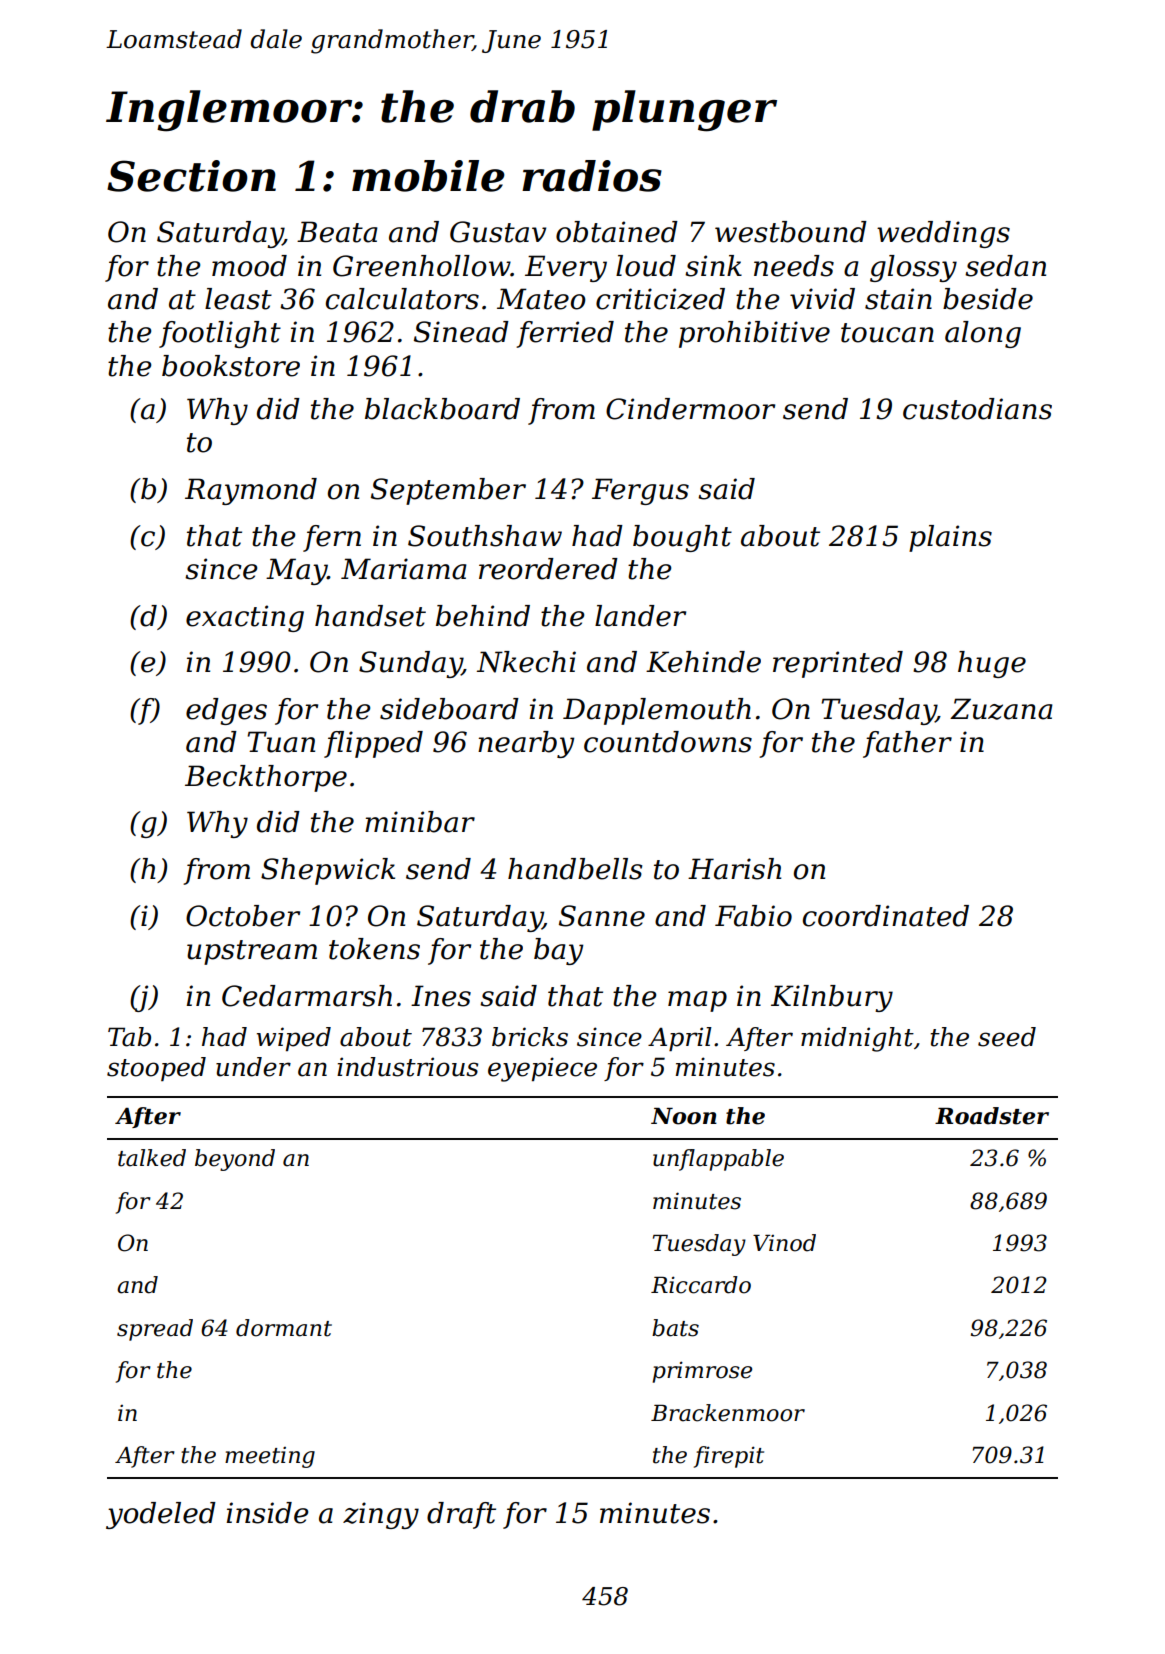 The width and height of the screenshot is (1165, 1654). What do you see at coordinates (592, 176) in the screenshot?
I see `radios` at bounding box center [592, 176].
